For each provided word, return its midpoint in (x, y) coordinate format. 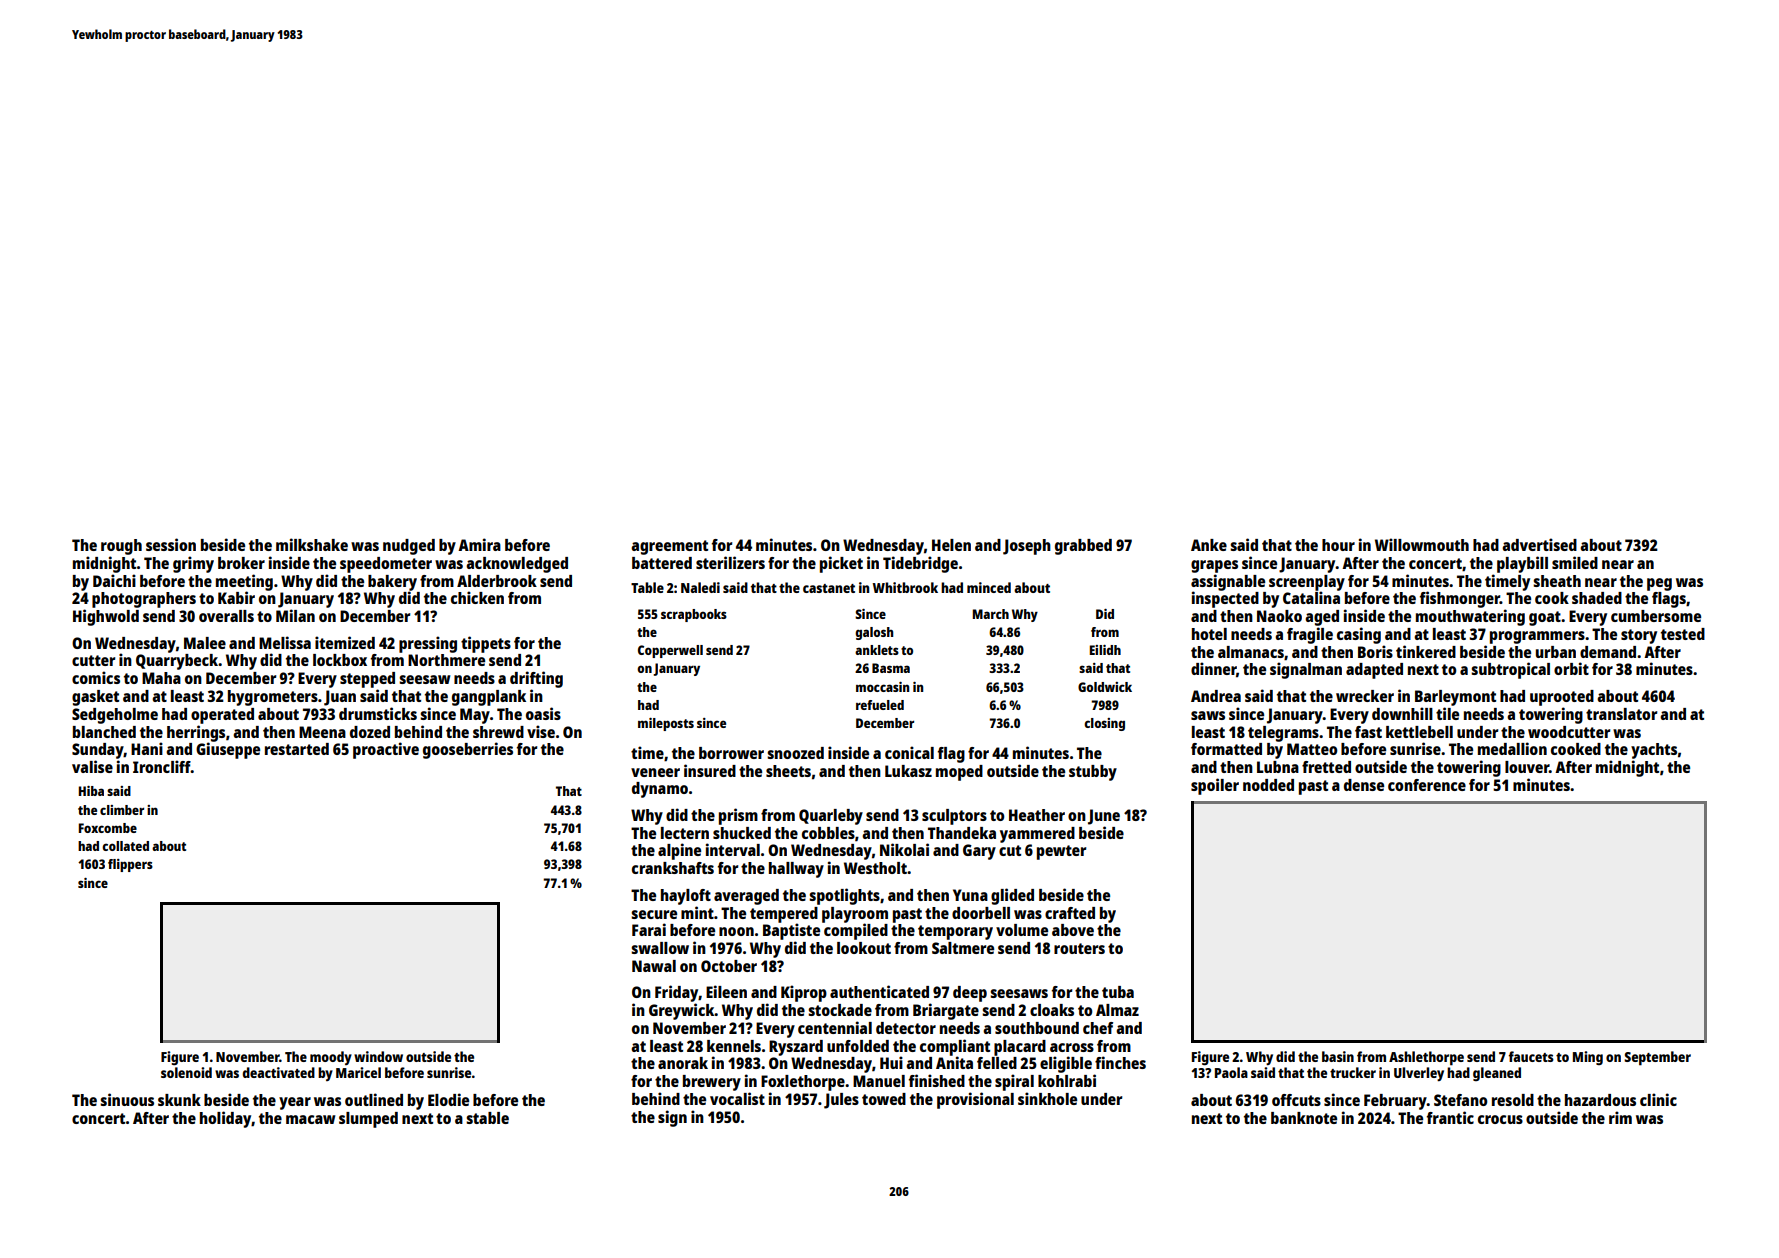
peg (1659, 584)
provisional (975, 1100)
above (1073, 930)
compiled (856, 931)
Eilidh (1105, 650)
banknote (1304, 1118)
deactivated (278, 1072)
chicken (477, 597)
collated (125, 846)
